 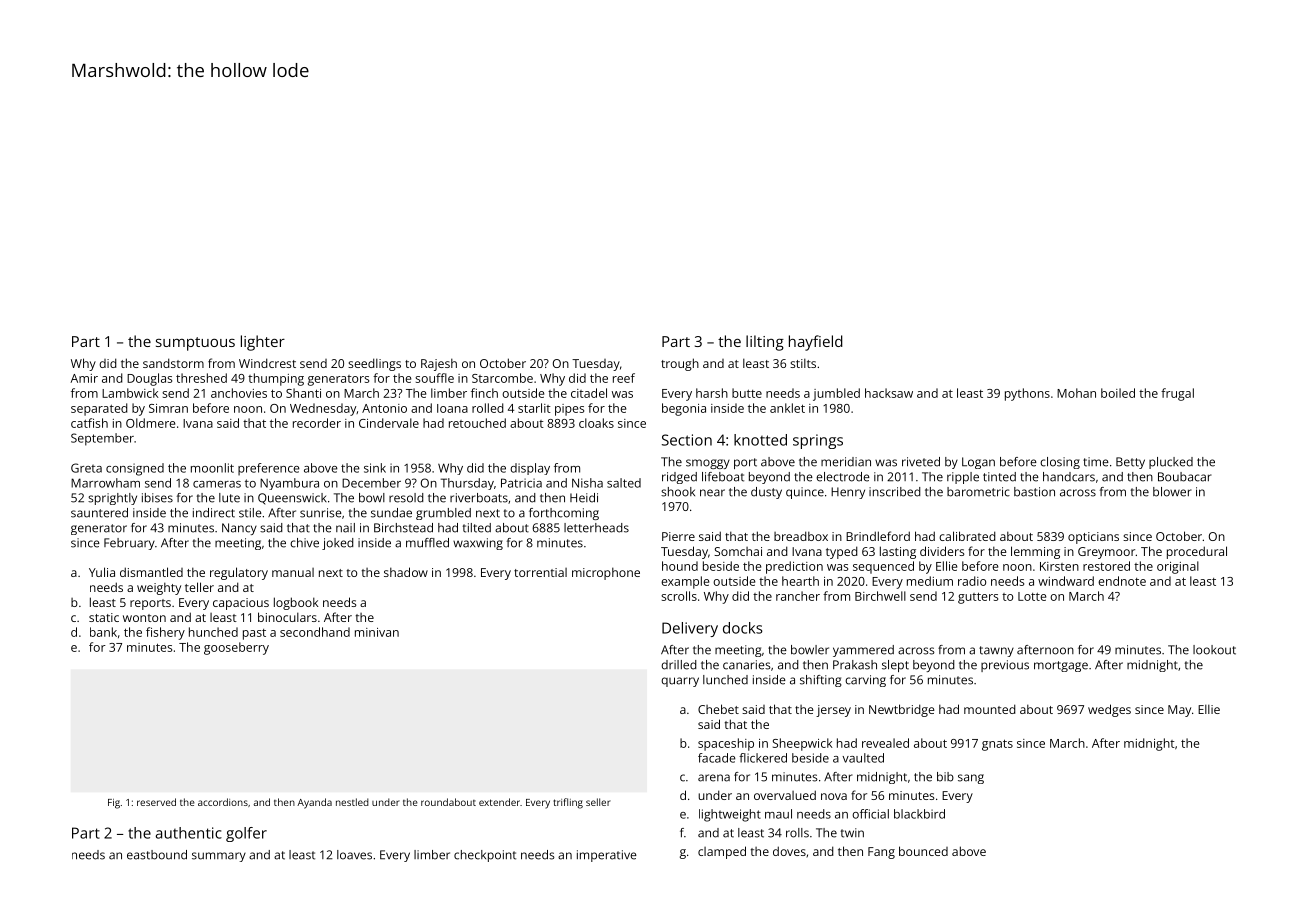 I want to click on extender, so click(x=499, y=802).
